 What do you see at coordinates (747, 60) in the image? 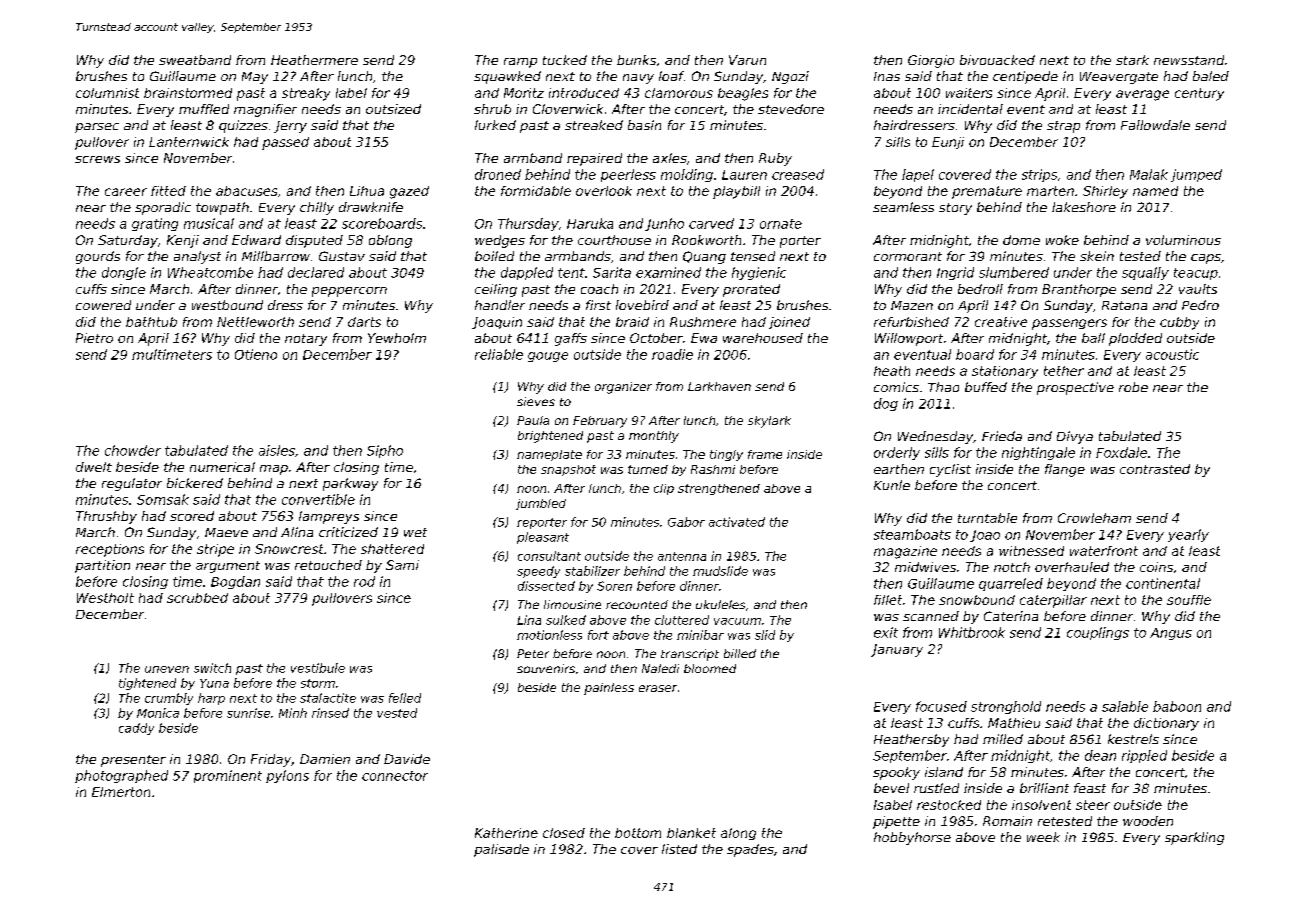
I see `Varun` at bounding box center [747, 60].
